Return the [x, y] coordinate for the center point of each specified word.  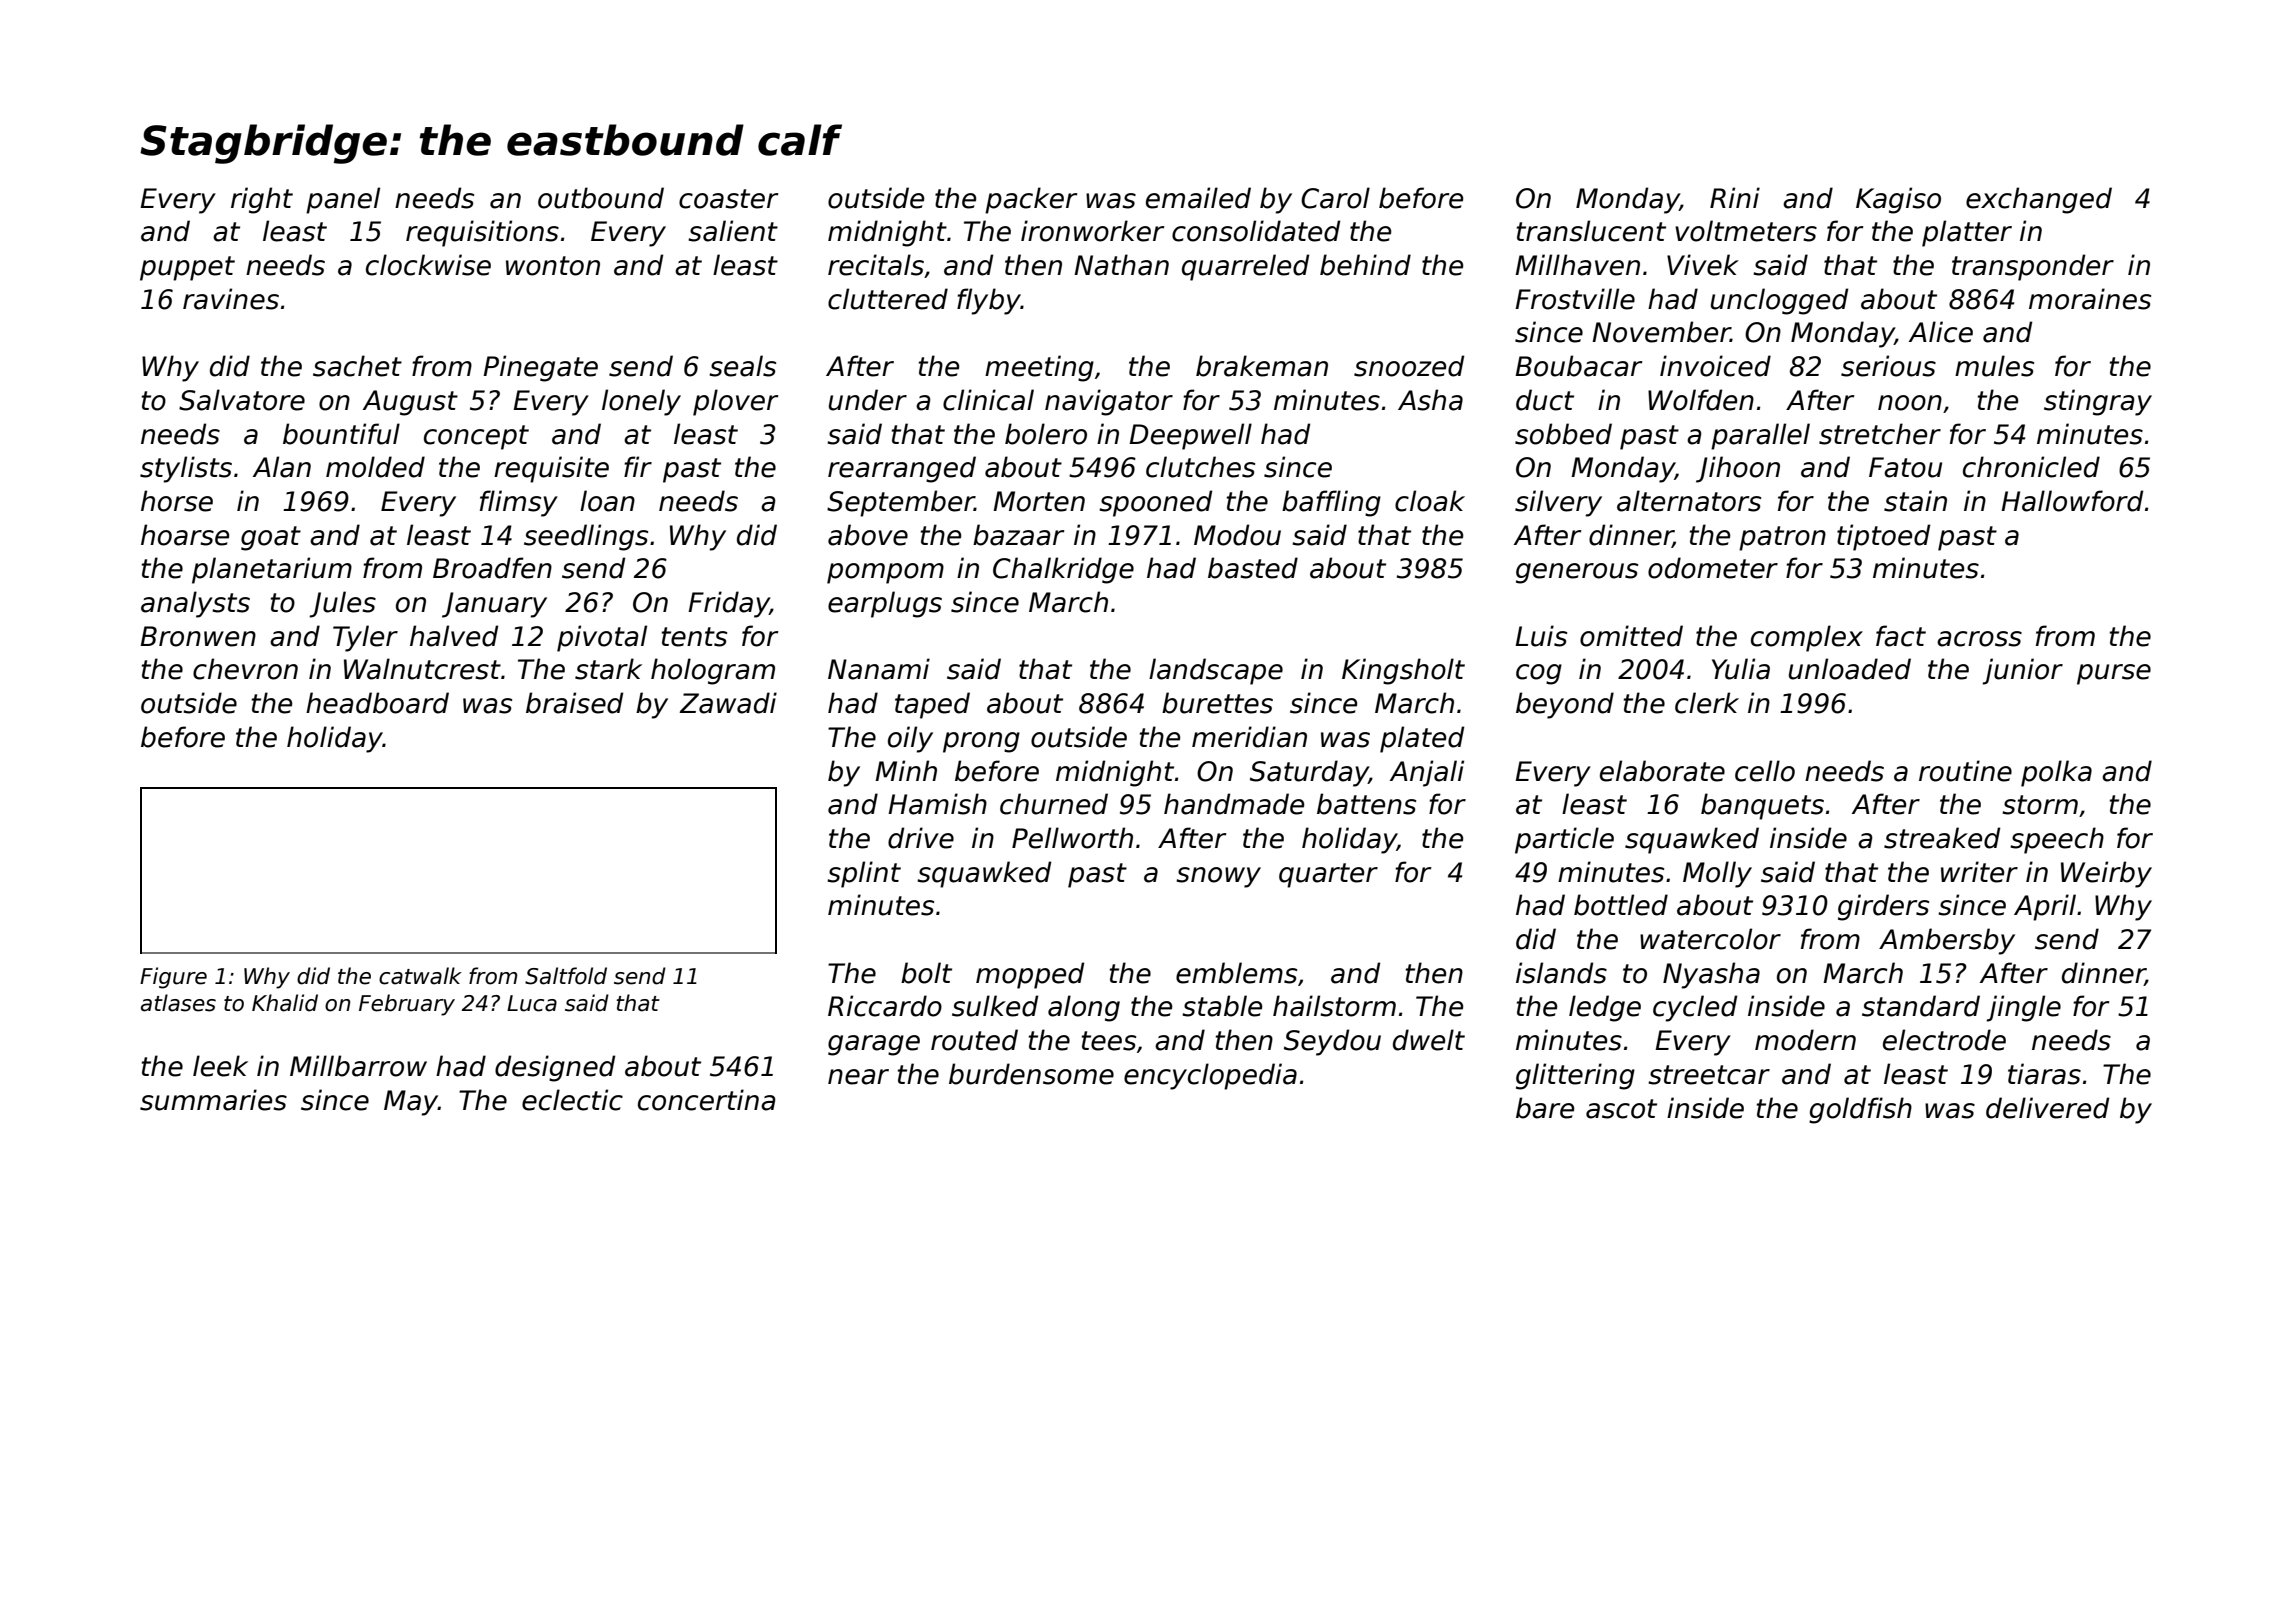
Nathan [1121, 265]
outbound [601, 198]
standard [1921, 1006]
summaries [213, 1100]
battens [1366, 804]
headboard [377, 703]
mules [1994, 366]
